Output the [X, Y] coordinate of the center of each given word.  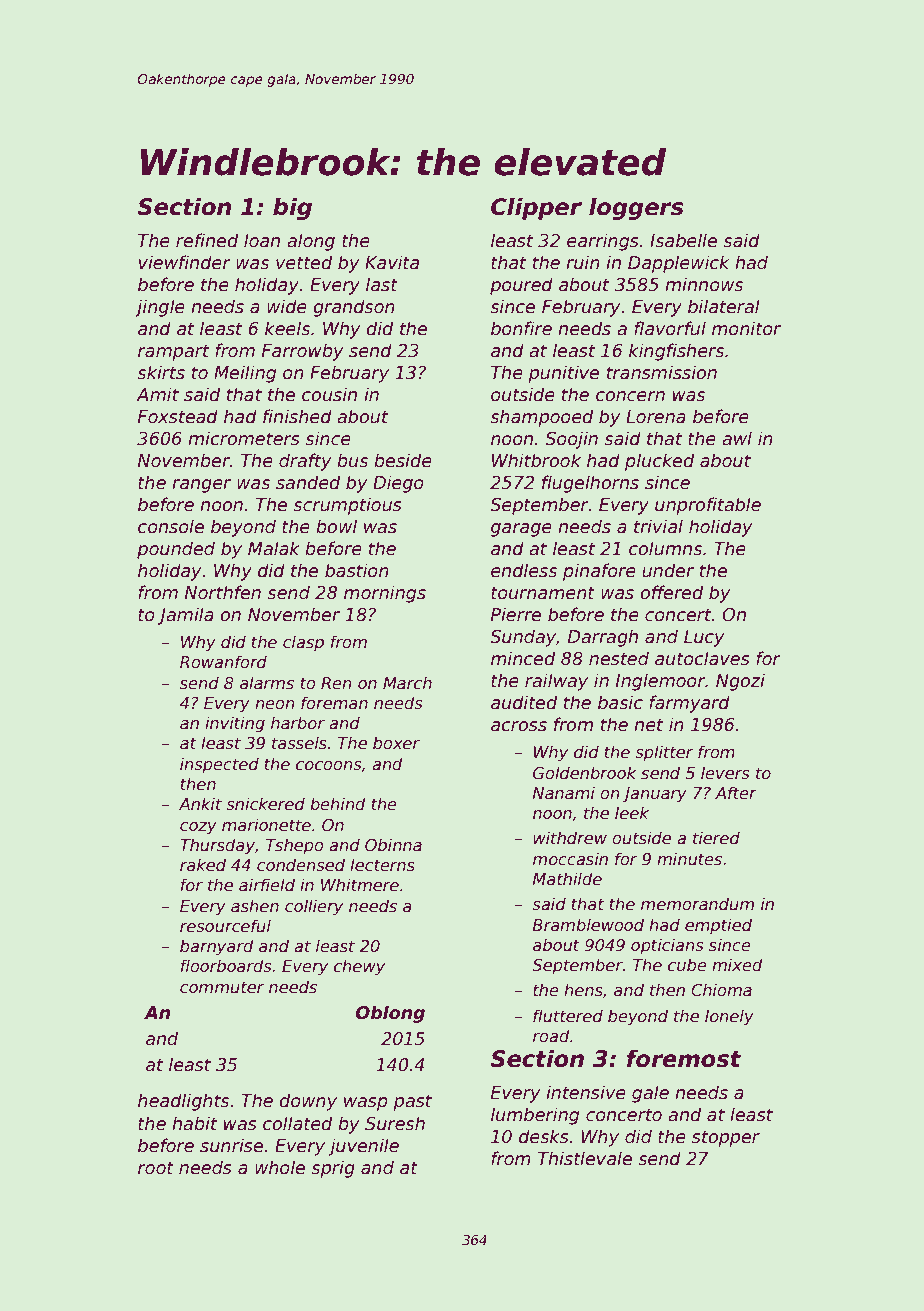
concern [630, 396]
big [292, 208]
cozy [198, 828]
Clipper [536, 208]
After [736, 793]
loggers [636, 208]
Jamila [186, 616]
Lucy [704, 638]
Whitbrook [536, 460]
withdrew [570, 838]
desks [544, 1136]
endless [524, 570]
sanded [308, 482]
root [156, 1168]
